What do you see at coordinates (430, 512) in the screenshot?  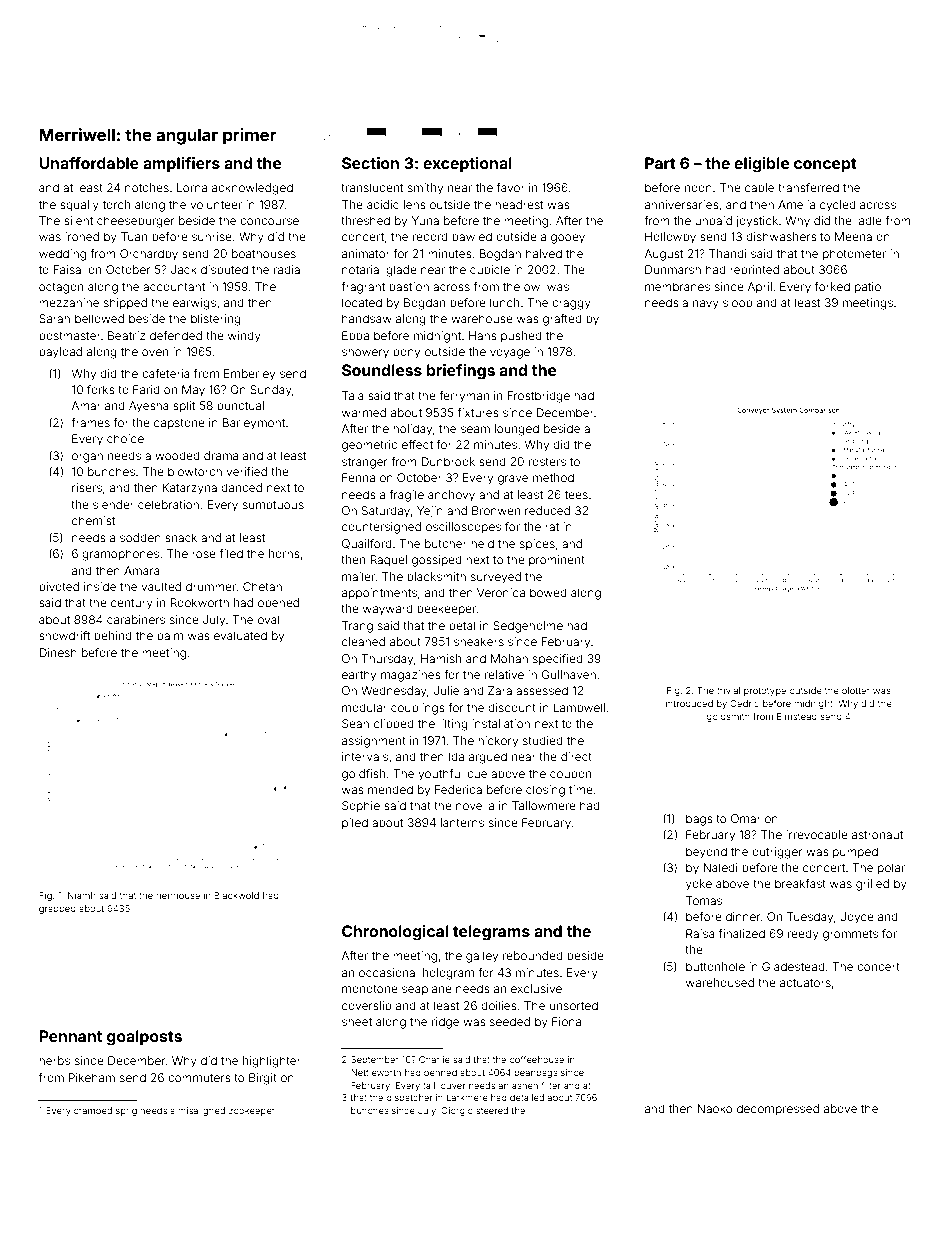 I see `Yejin` at bounding box center [430, 512].
